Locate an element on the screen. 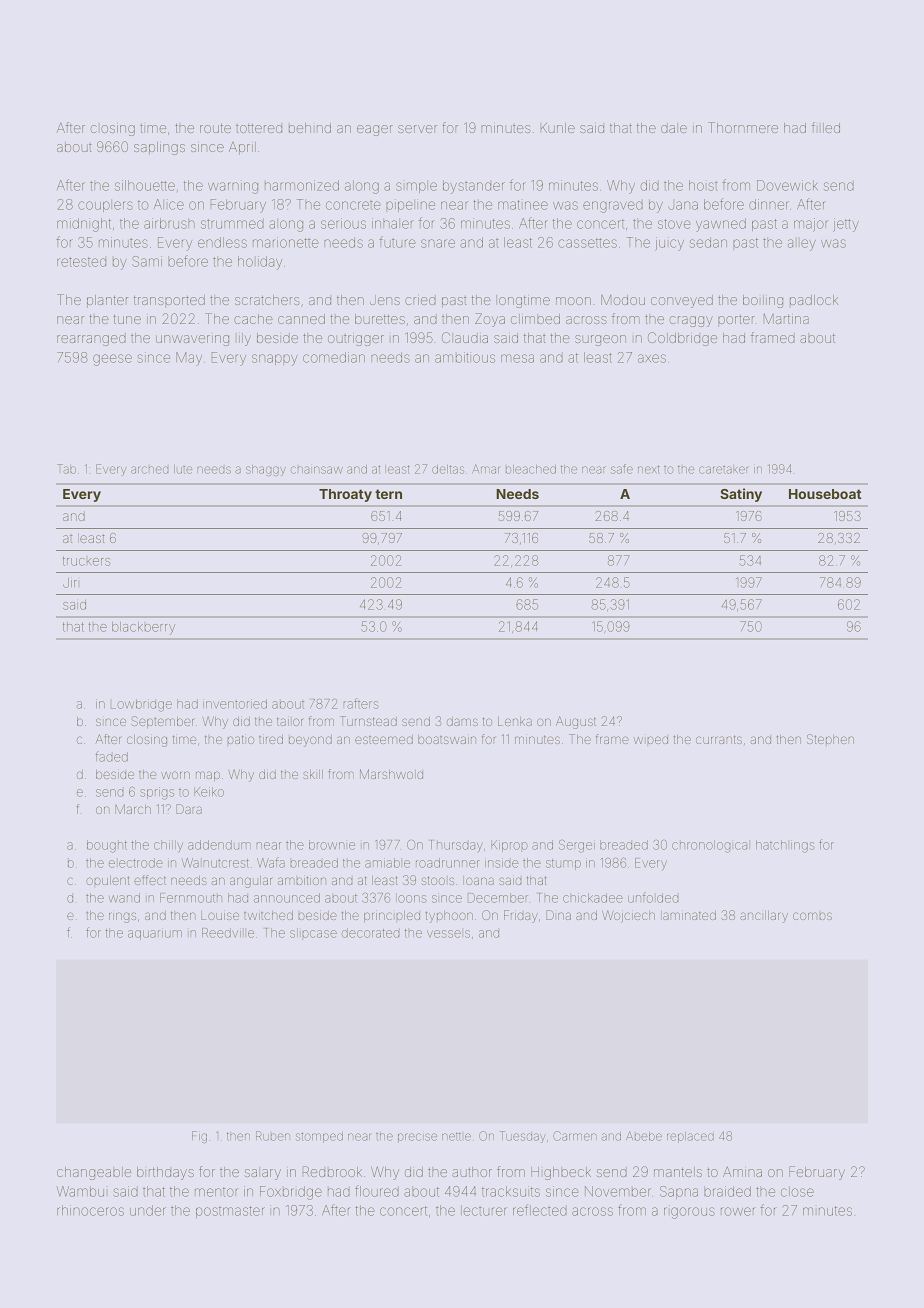 The height and width of the screenshot is (1308, 924). geese is located at coordinates (112, 360).
